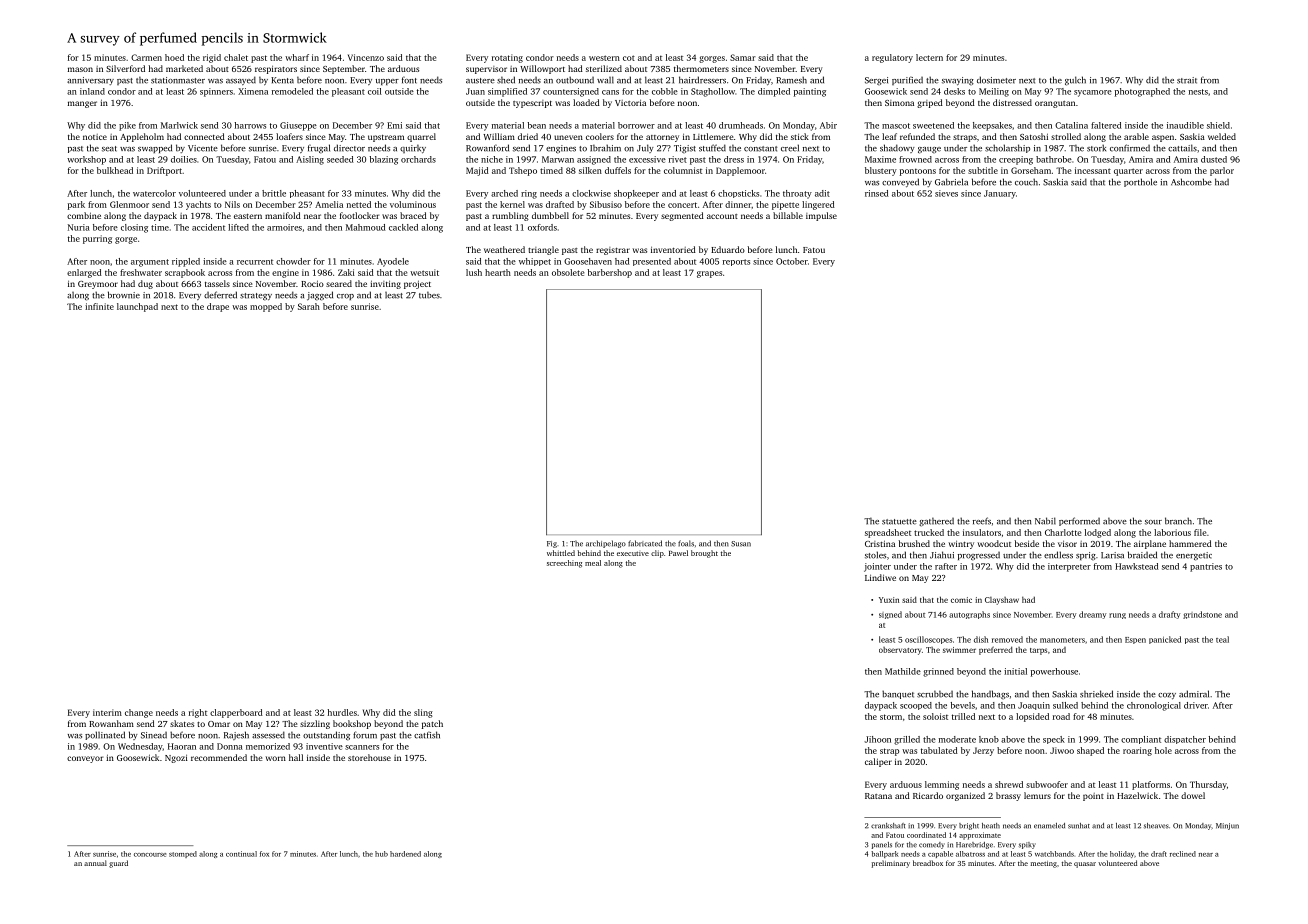  I want to click on chowder, so click(293, 261).
